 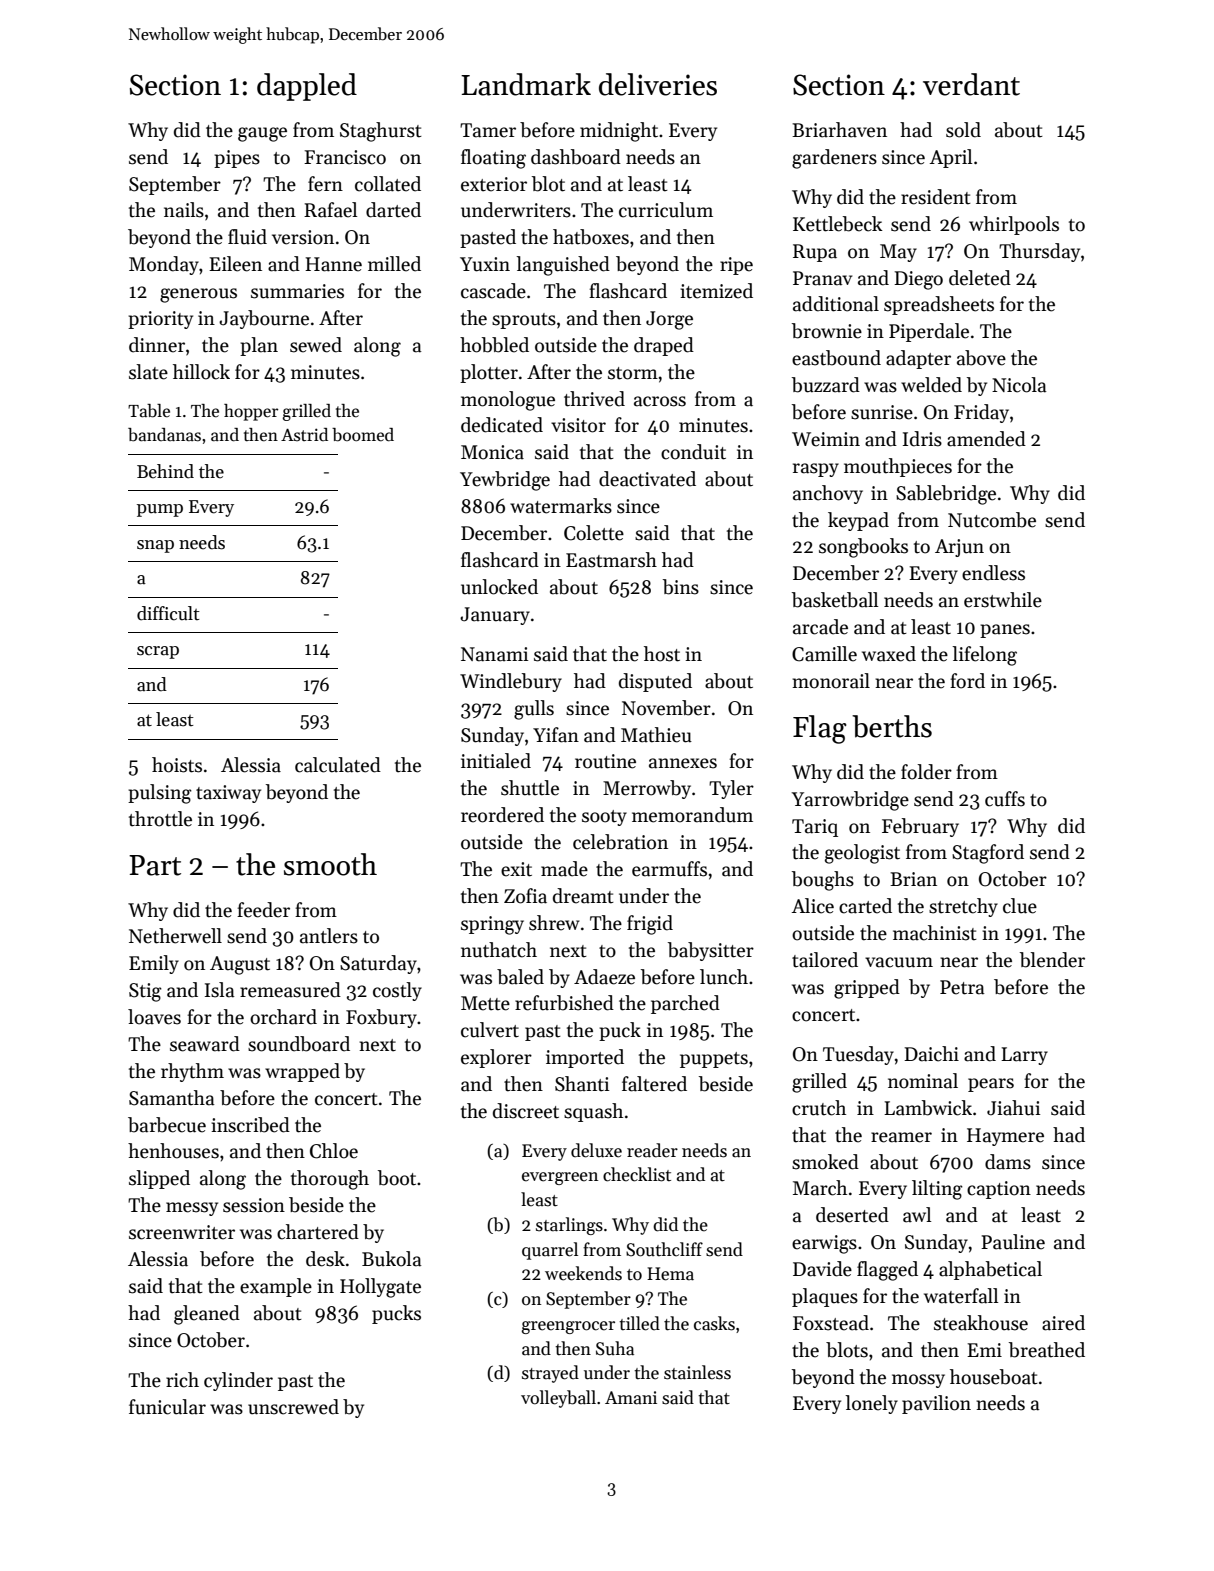 What do you see at coordinates (971, 84) in the screenshot?
I see `verdant` at bounding box center [971, 84].
